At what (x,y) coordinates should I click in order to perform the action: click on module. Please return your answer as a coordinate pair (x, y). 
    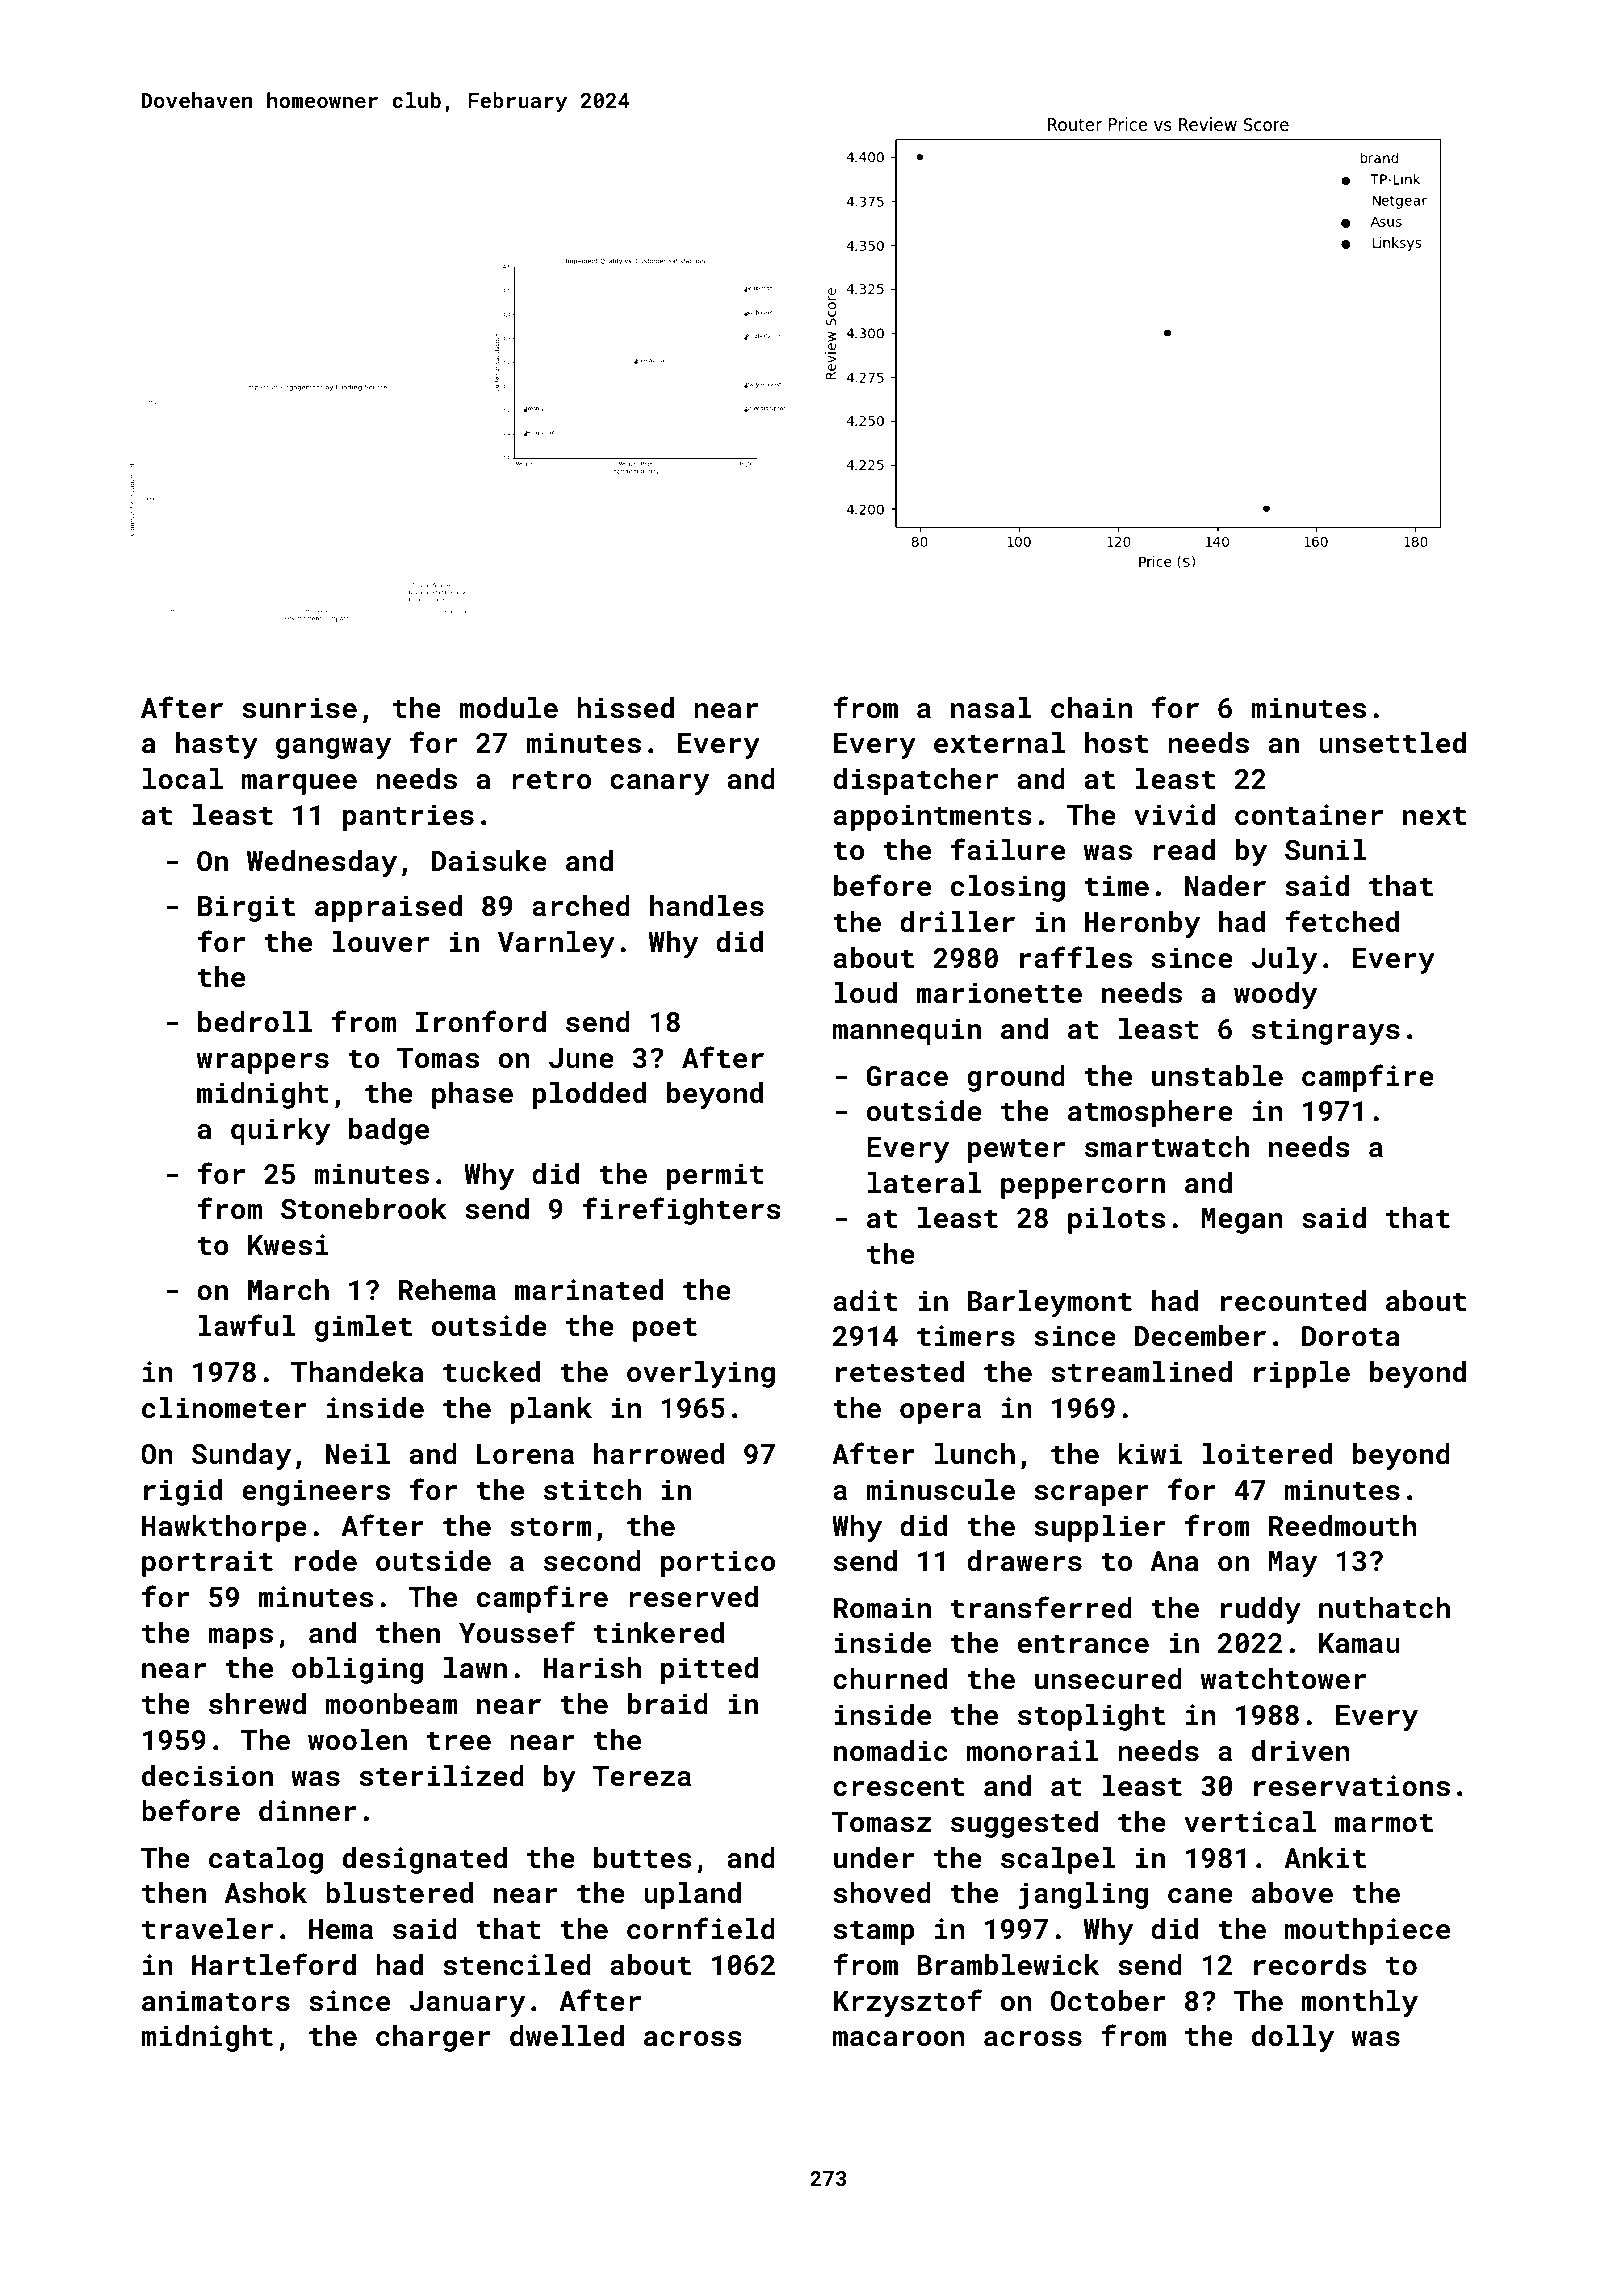
    Looking at the image, I should click on (508, 708).
